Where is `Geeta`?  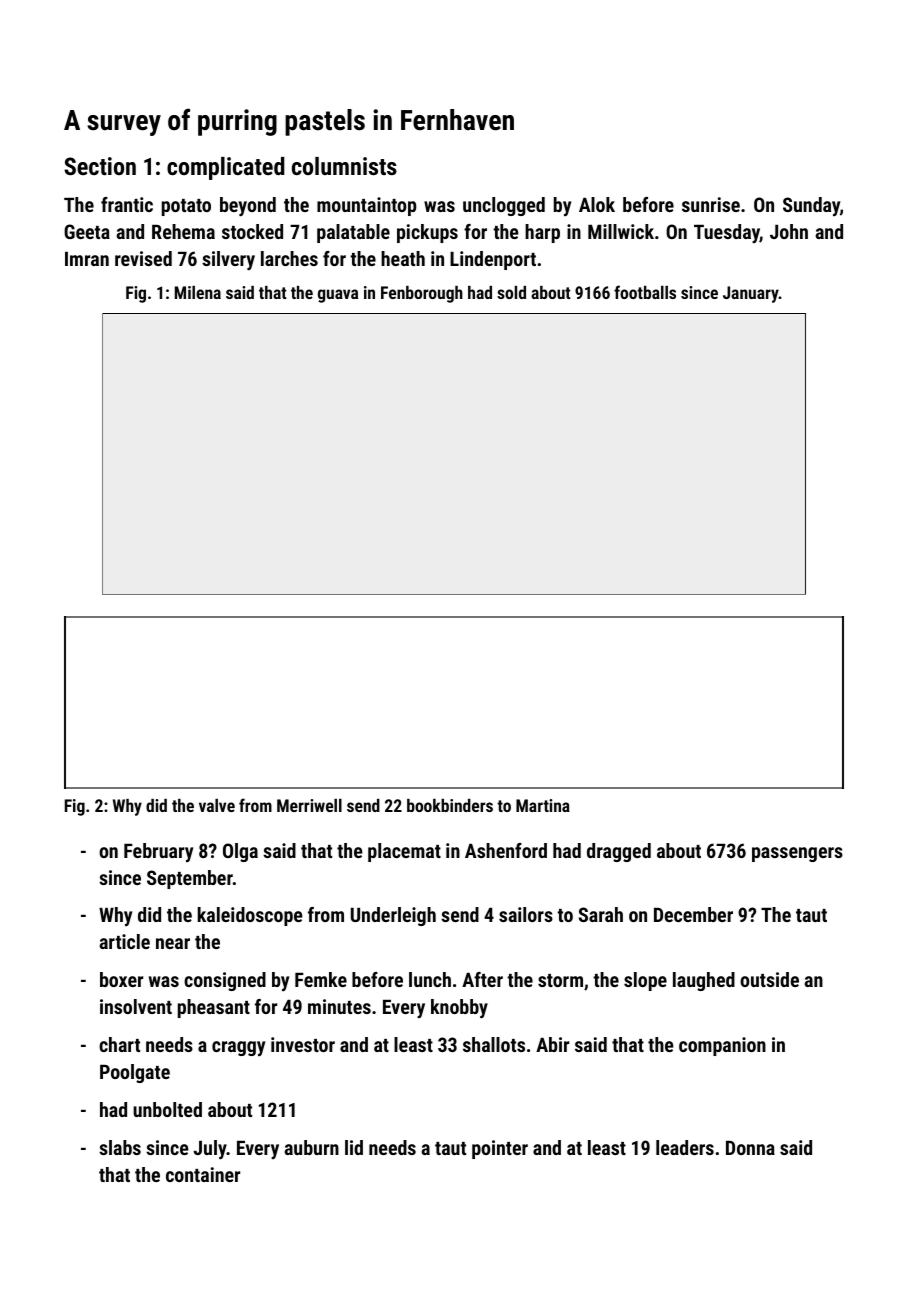
Geeta is located at coordinates (87, 231).
